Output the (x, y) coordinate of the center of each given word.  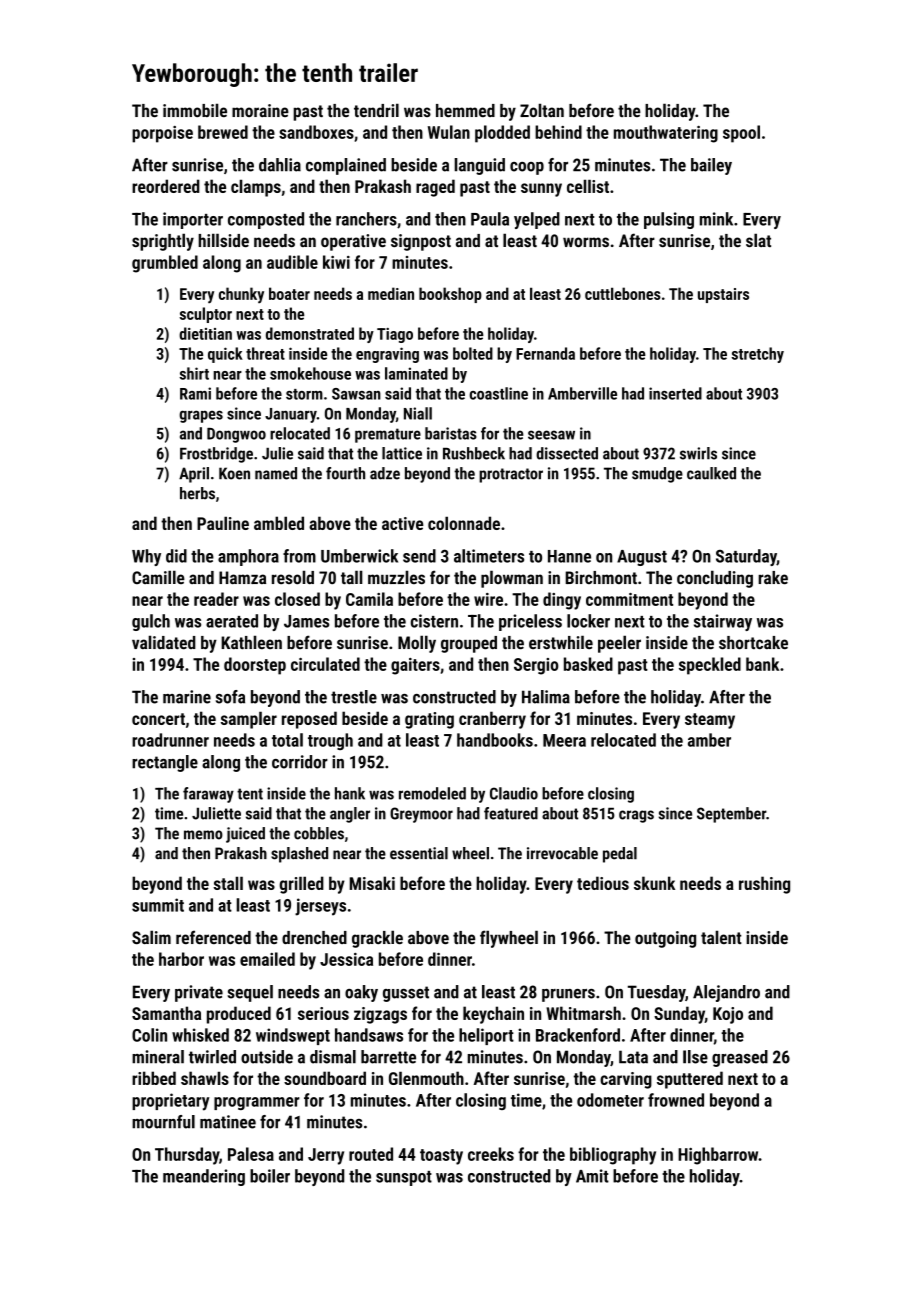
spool (741, 134)
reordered (166, 186)
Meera (564, 740)
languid (479, 166)
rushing (764, 885)
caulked (711, 473)
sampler (249, 720)
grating (429, 720)
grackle (377, 939)
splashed (299, 855)
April (194, 475)
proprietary (170, 1102)
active (402, 523)
